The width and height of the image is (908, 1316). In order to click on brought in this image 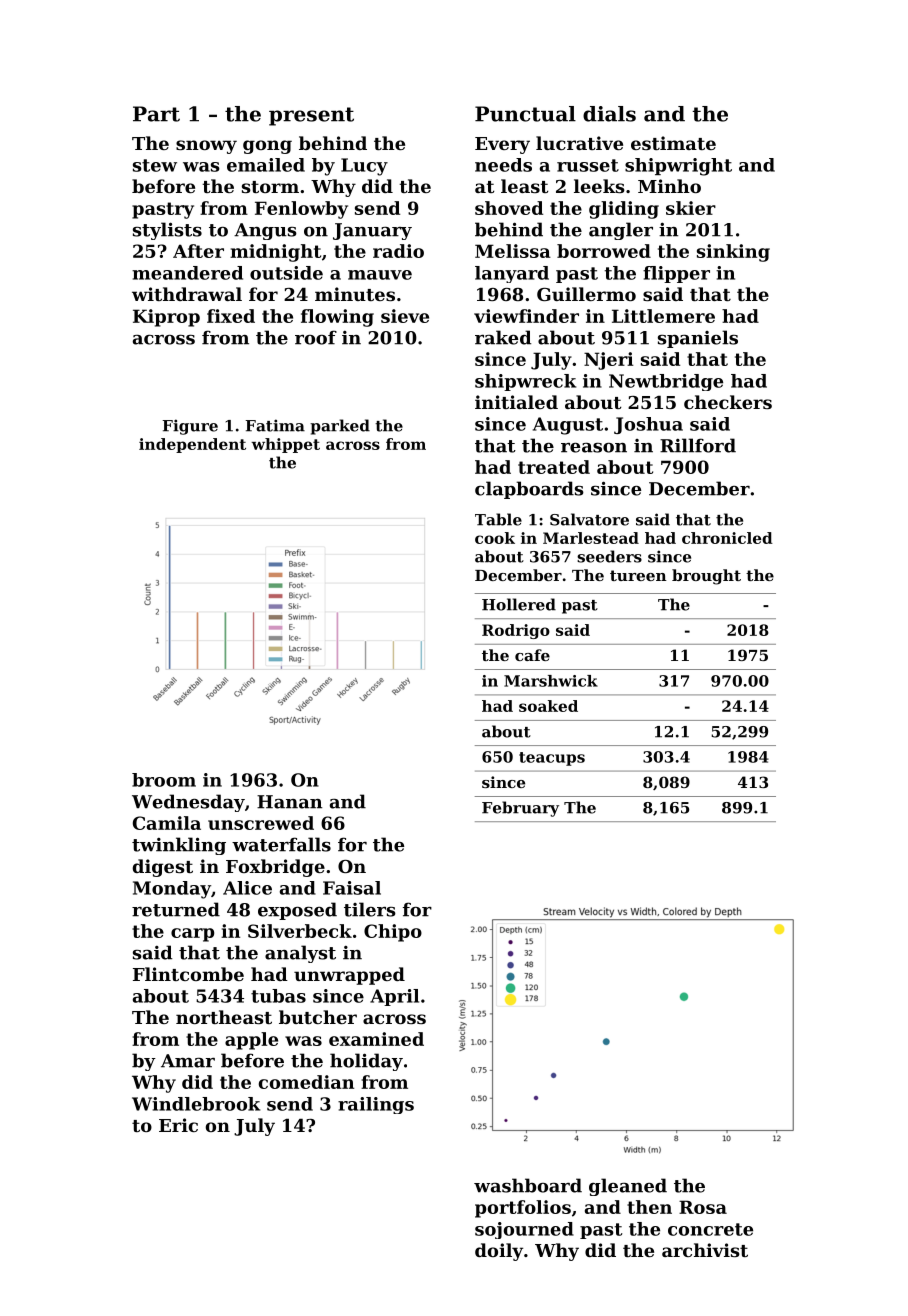, I will do `click(706, 577)`.
